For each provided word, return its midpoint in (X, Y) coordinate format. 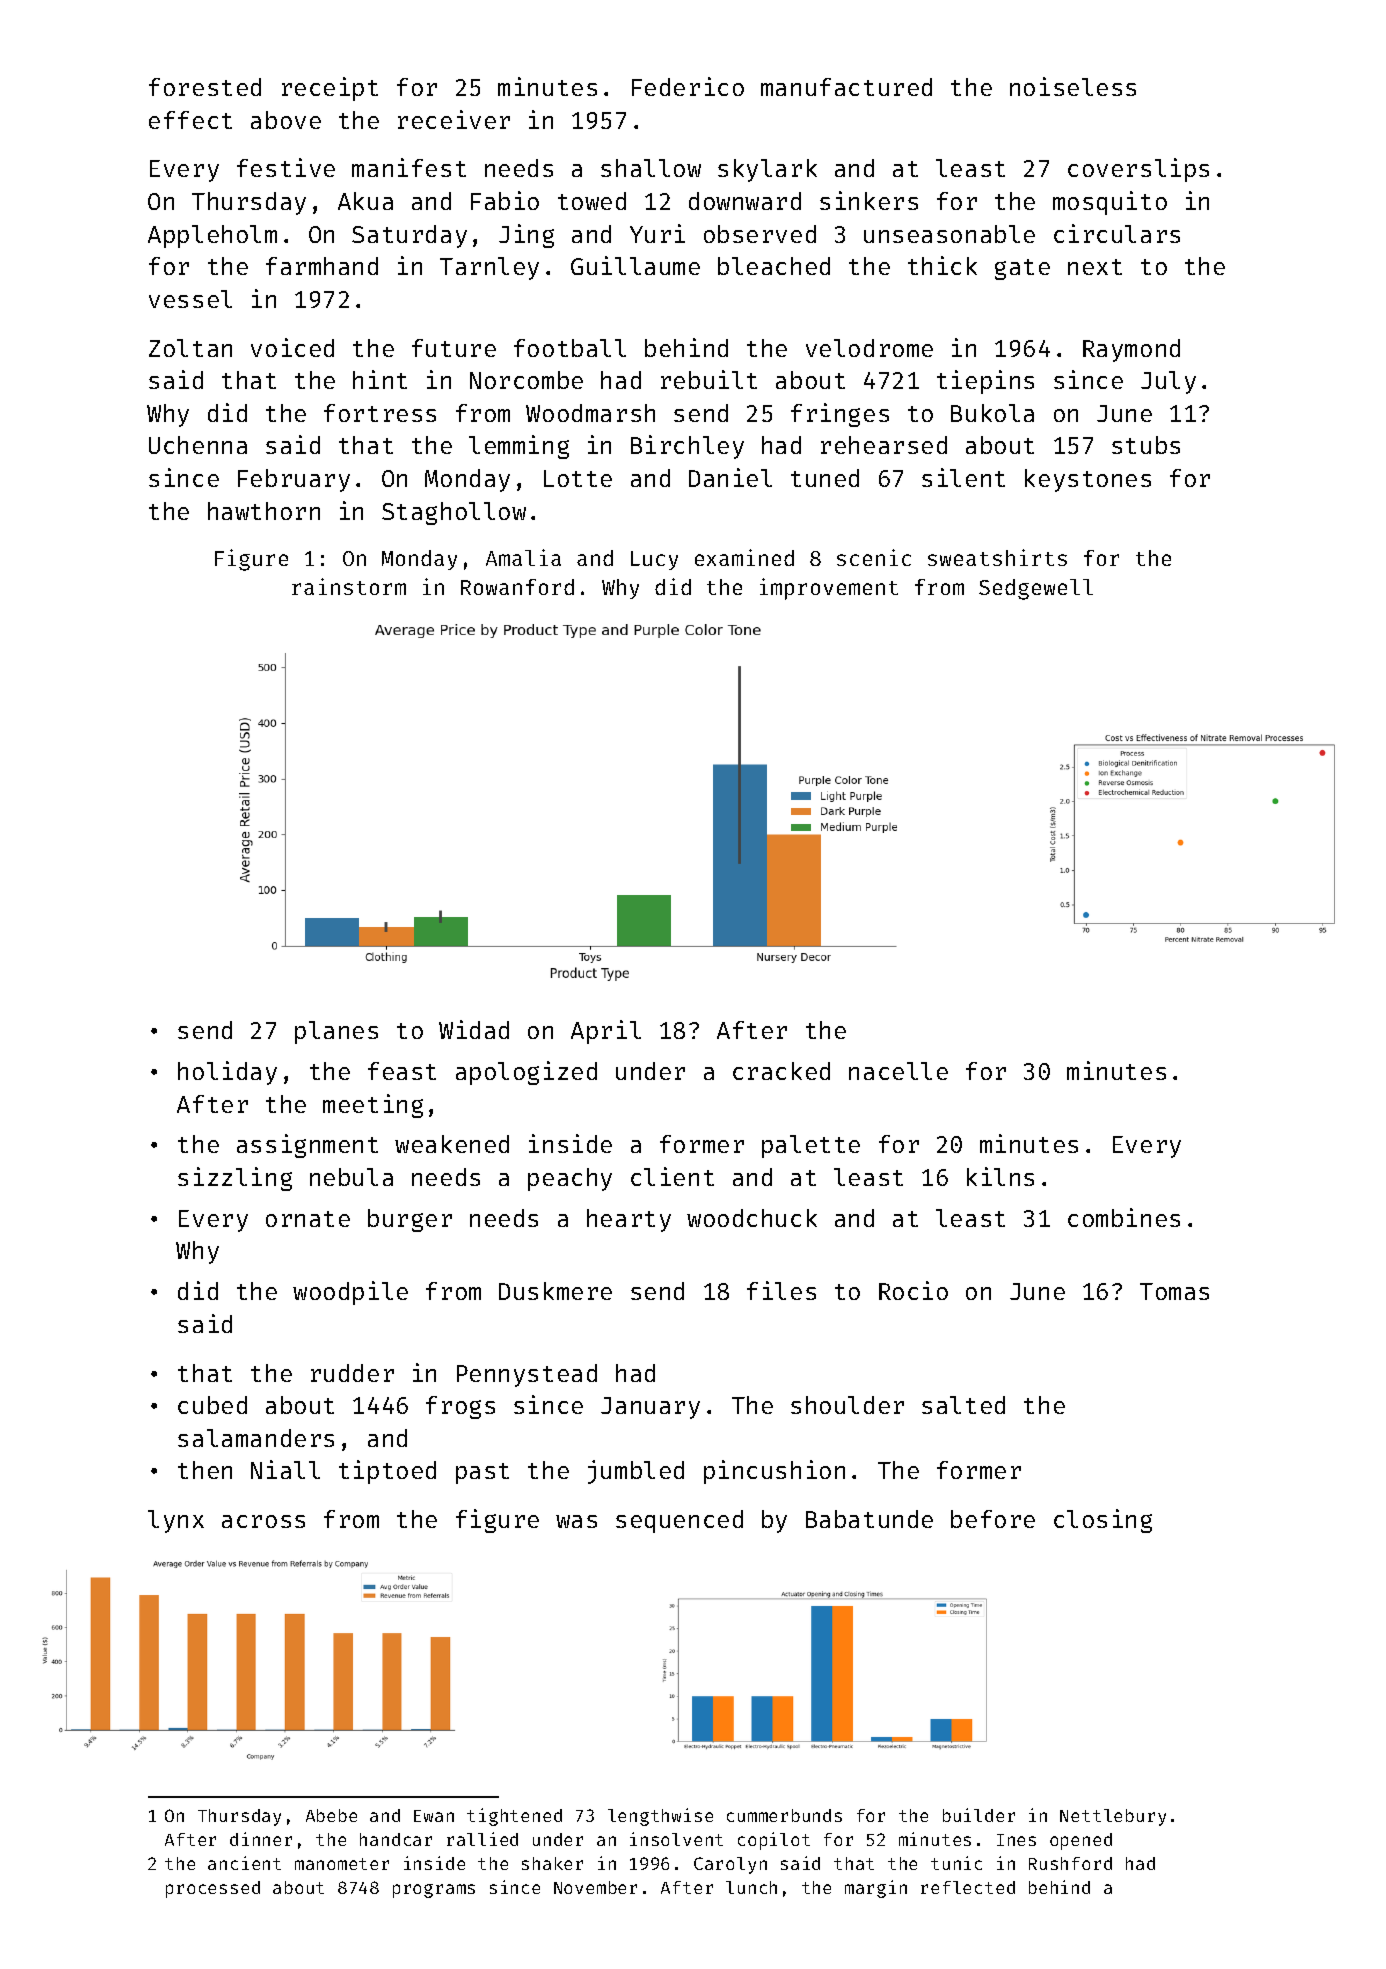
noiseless (1073, 86)
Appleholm (212, 236)
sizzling (235, 1179)
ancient (244, 1863)
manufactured (846, 87)
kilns (1000, 1176)
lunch (751, 1887)
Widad (474, 1029)
